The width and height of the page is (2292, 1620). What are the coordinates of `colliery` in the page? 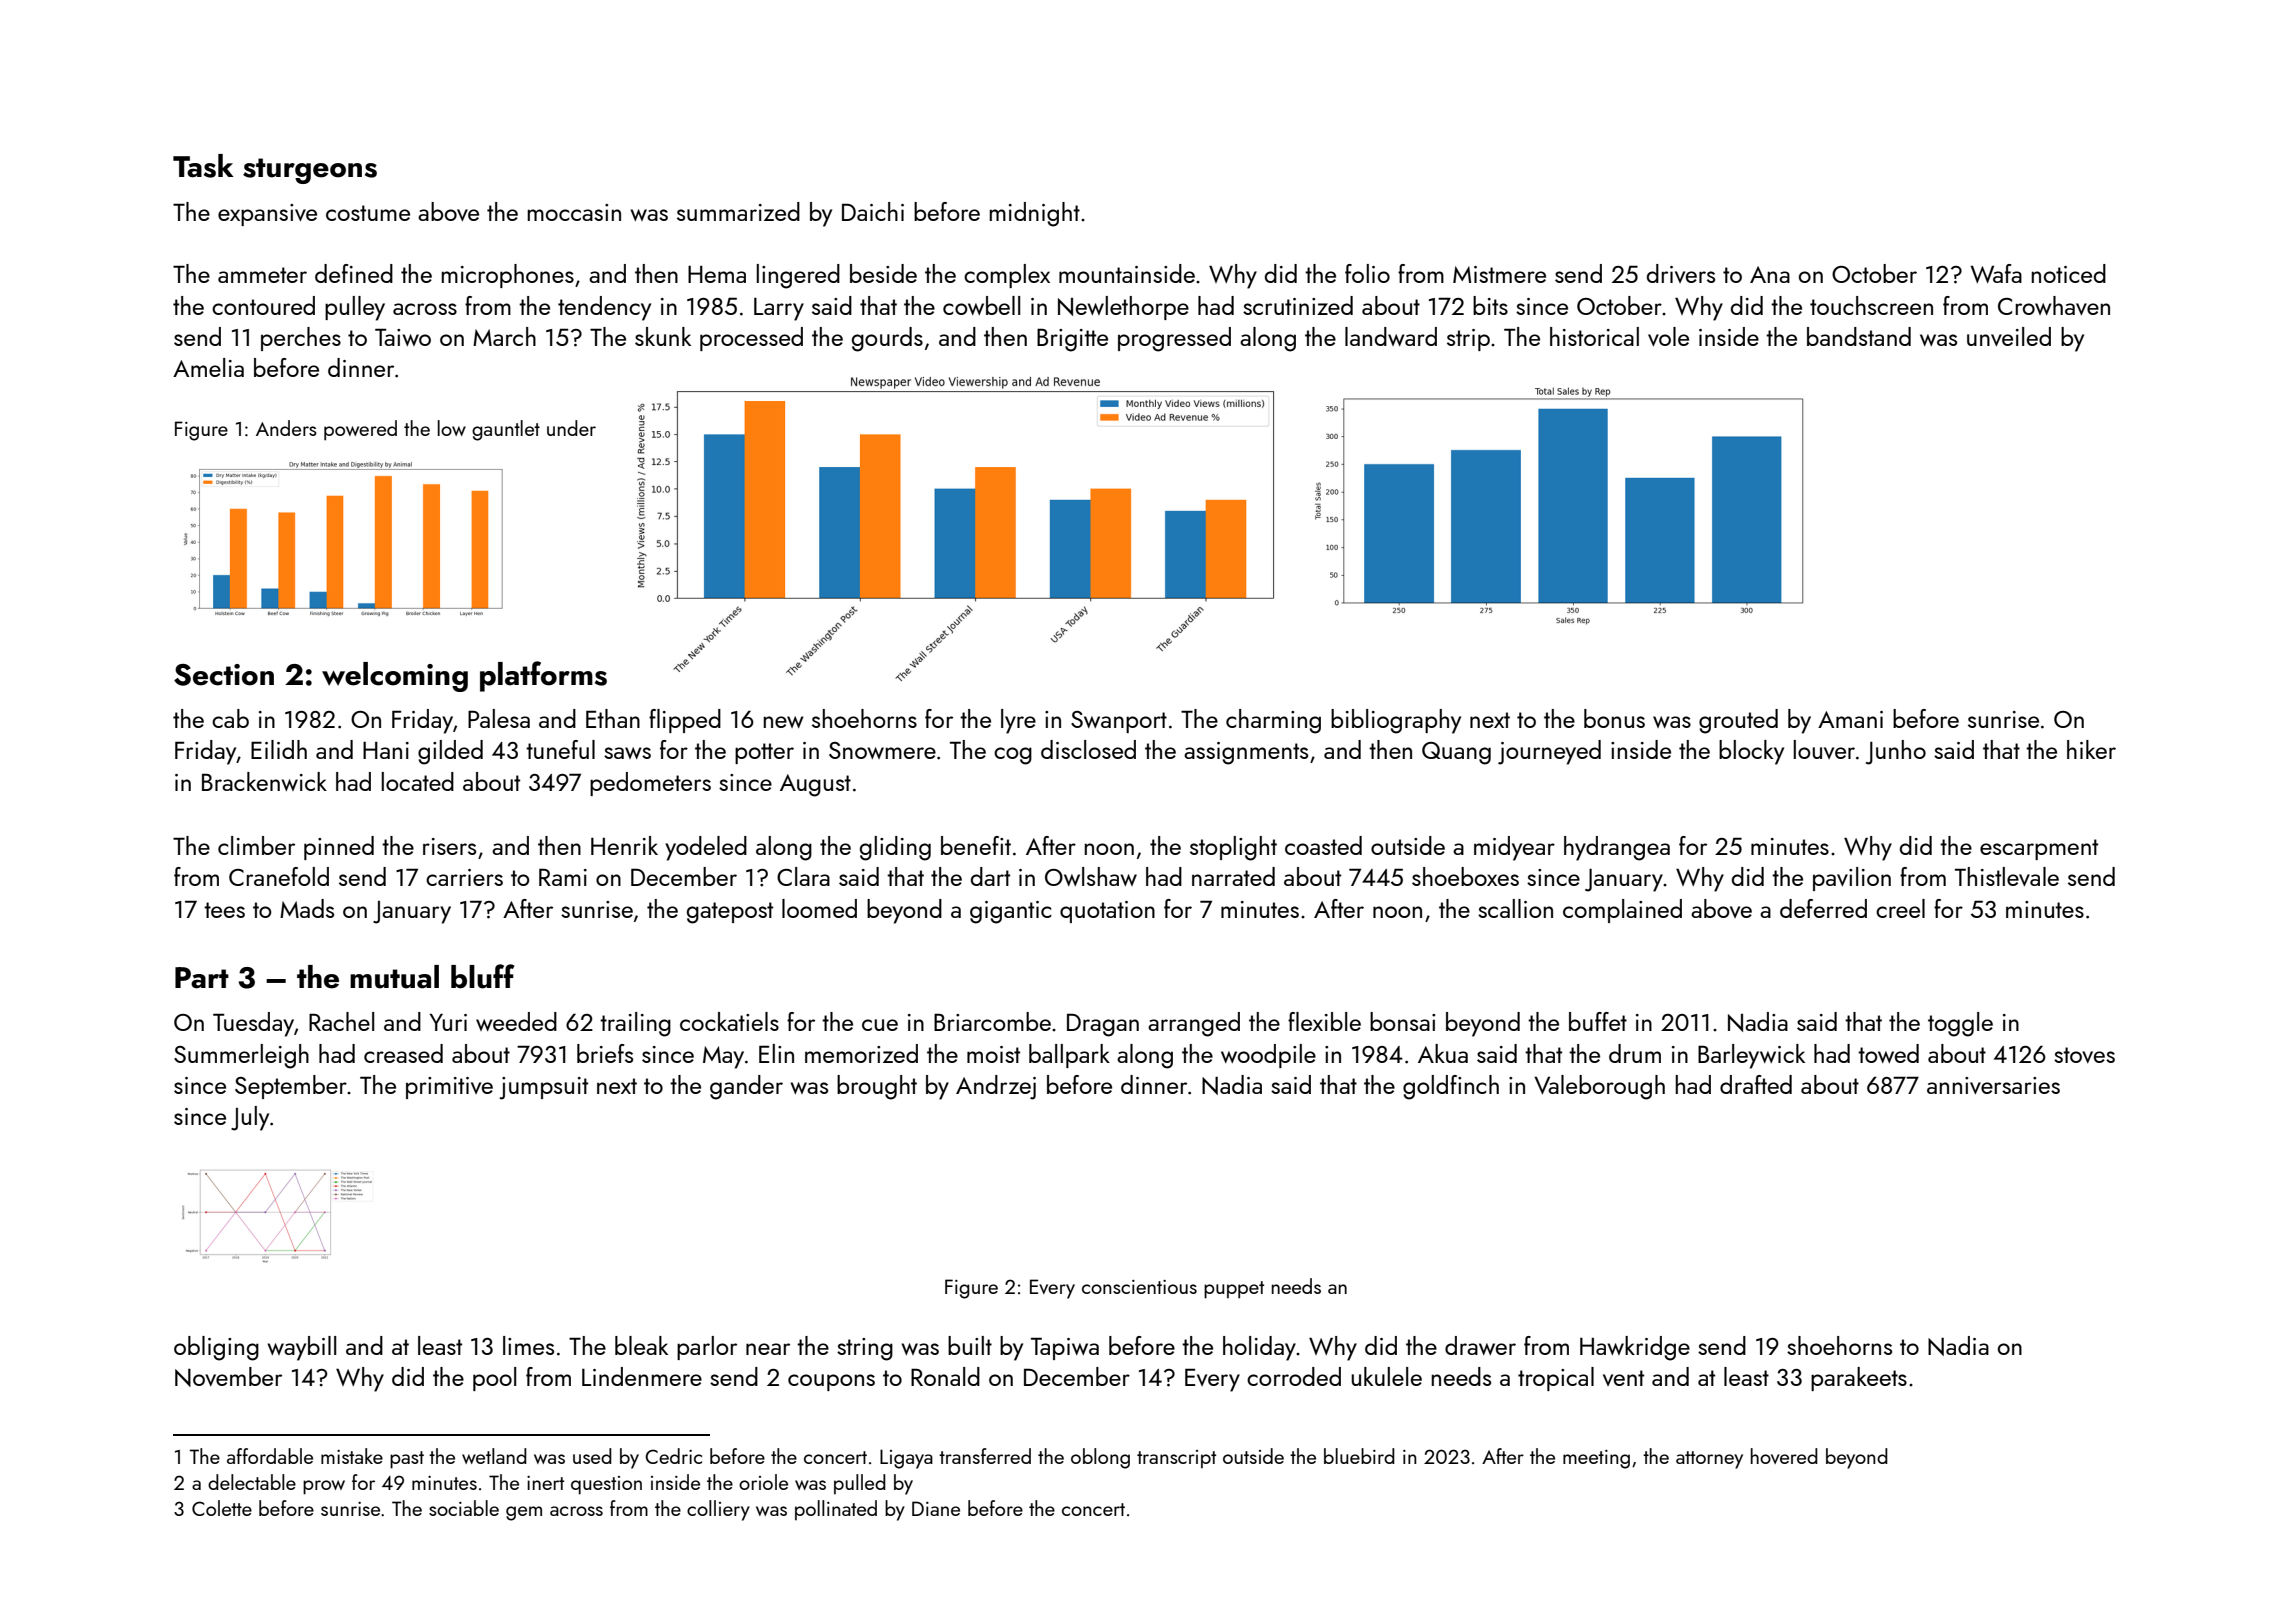 It's located at (718, 1510).
